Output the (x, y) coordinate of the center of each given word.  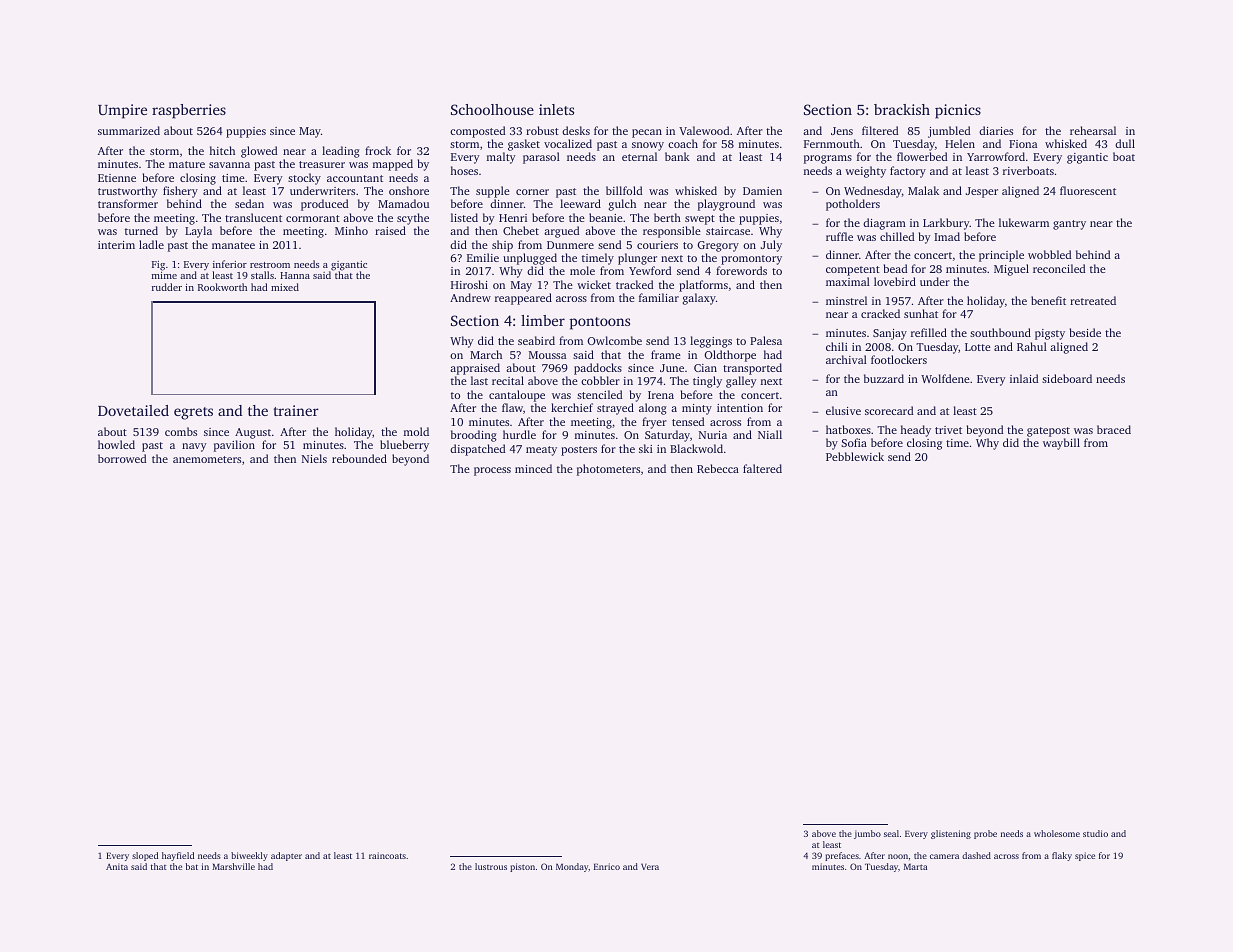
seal (891, 833)
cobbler (600, 380)
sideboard (1067, 378)
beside (1085, 332)
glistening (951, 834)
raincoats (387, 855)
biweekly (249, 856)
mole (582, 270)
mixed (285, 287)
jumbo (867, 834)
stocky (304, 179)
